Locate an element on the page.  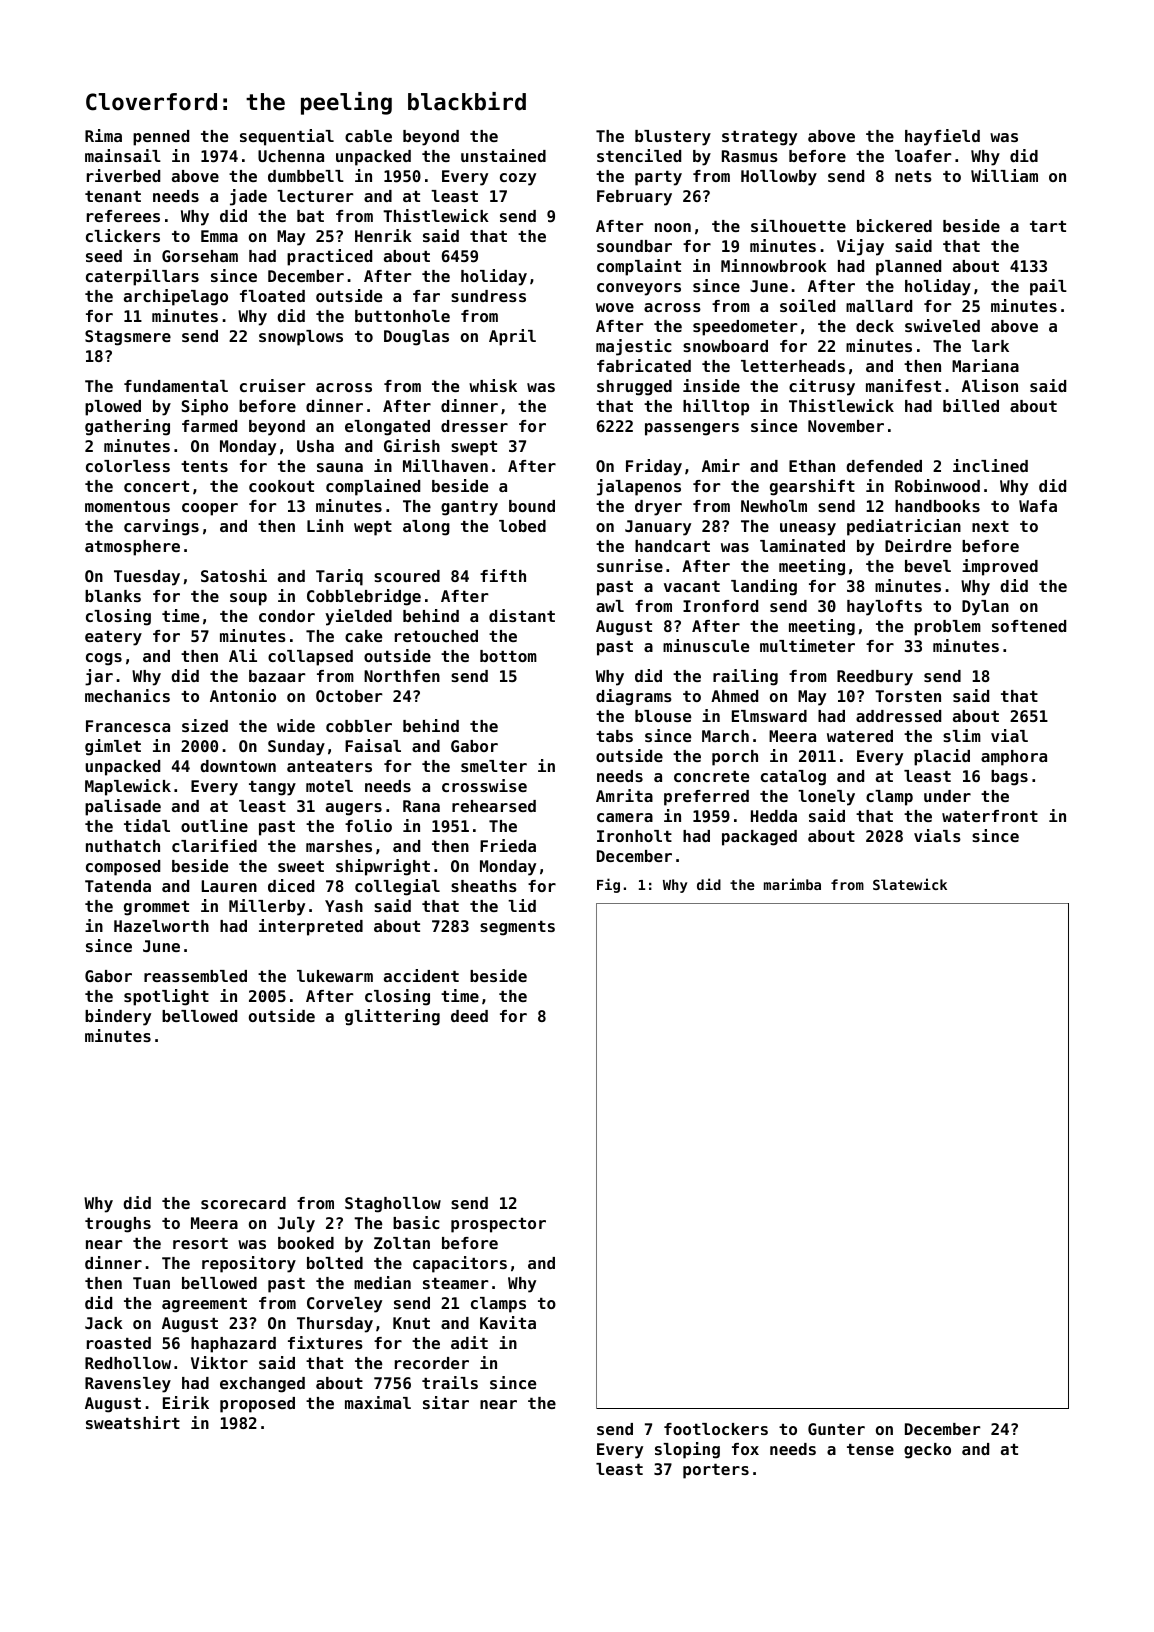
billed is located at coordinates (971, 405).
